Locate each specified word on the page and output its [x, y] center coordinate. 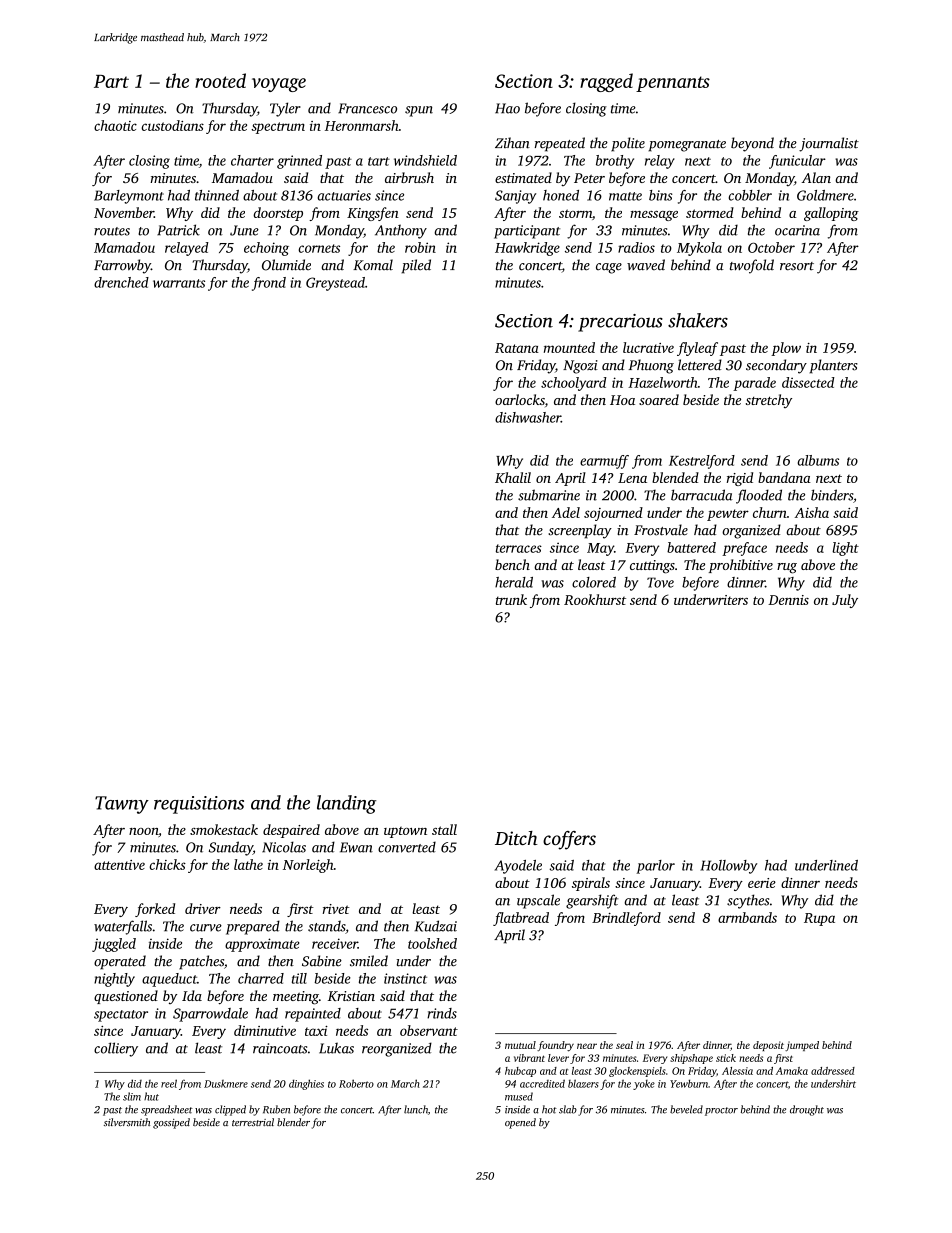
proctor [721, 1111]
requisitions [199, 805]
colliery [116, 1049]
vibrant [529, 1058]
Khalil [513, 477]
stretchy [769, 401]
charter [252, 160]
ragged [606, 82]
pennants [673, 84]
